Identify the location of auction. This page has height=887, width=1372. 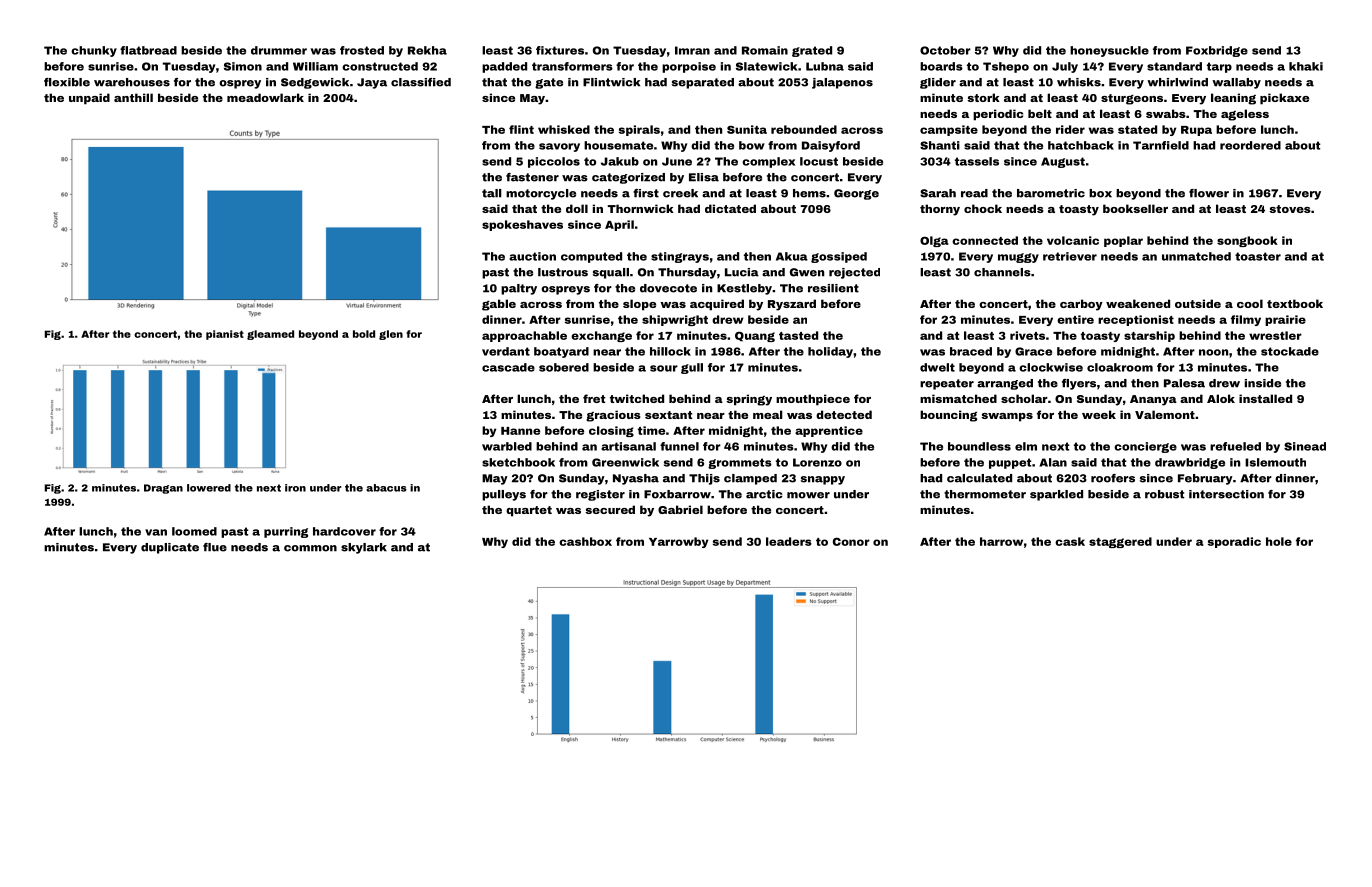
(532, 256).
